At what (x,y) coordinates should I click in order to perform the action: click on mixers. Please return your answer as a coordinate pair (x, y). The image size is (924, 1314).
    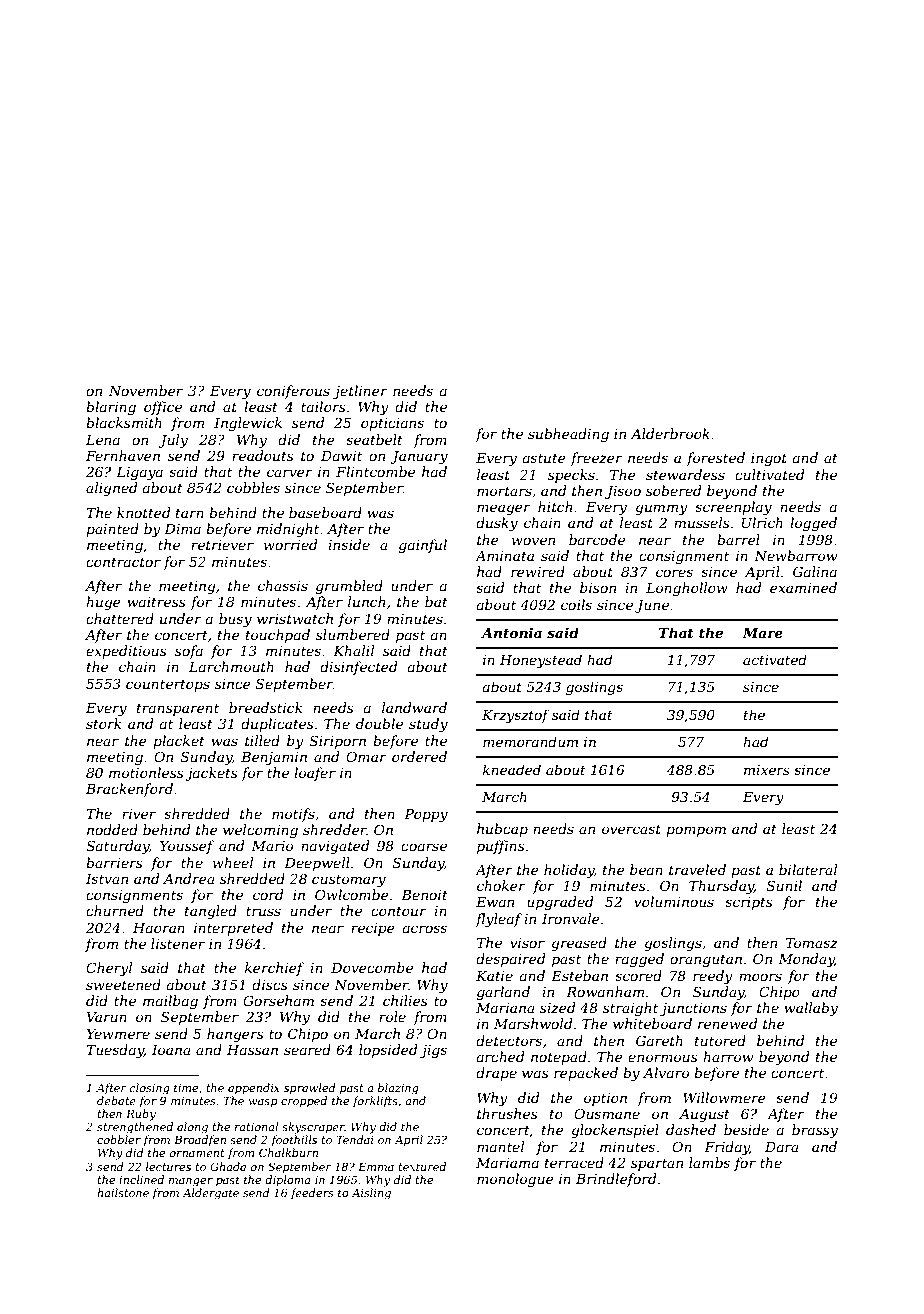
    Looking at the image, I should click on (767, 770).
